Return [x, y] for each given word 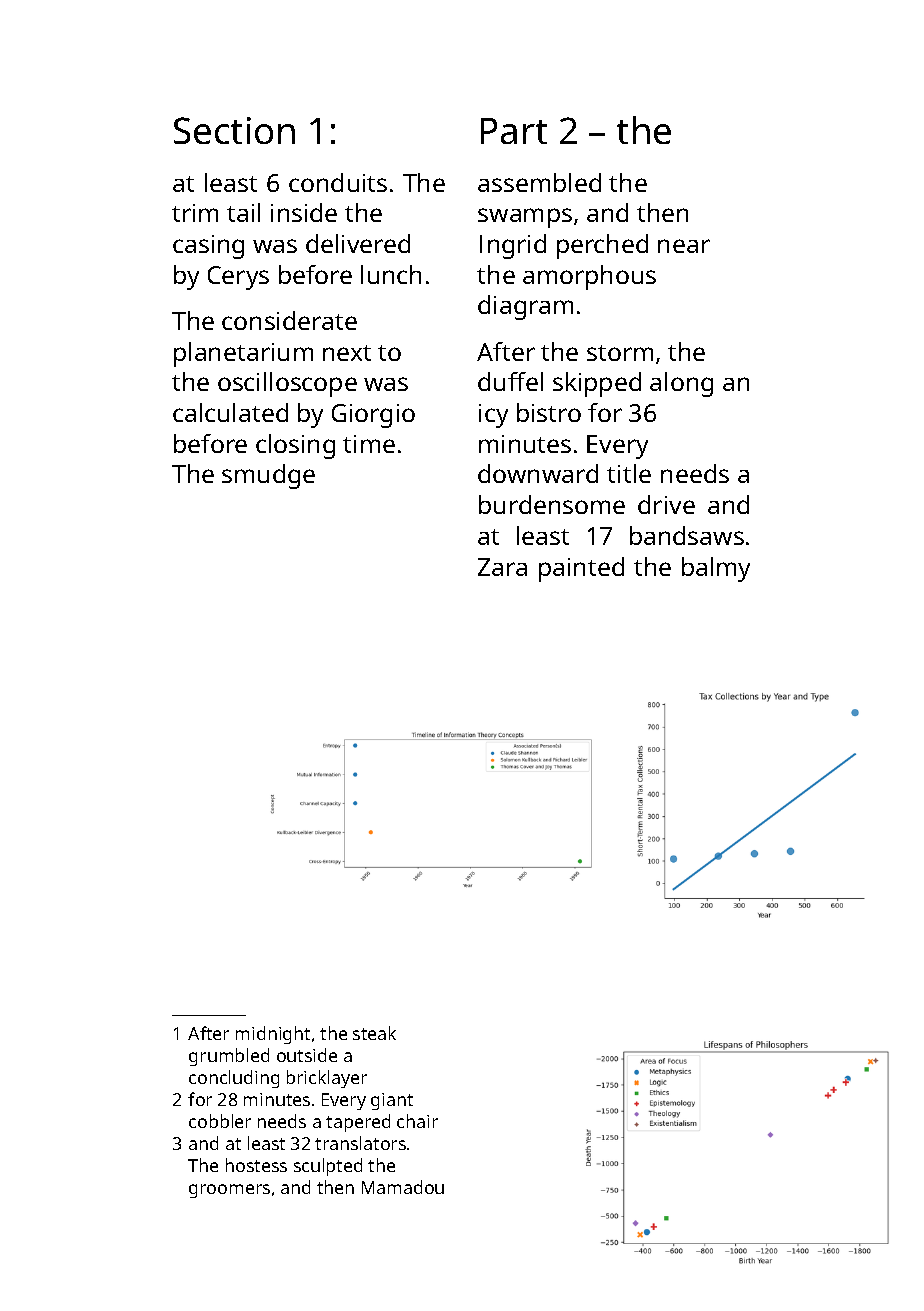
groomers [229, 1191]
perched [602, 246]
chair [417, 1121]
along [681, 384]
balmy [716, 569]
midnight [273, 1035]
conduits [338, 182]
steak [374, 1033]
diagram [525, 307]
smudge [268, 476]
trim [195, 213]
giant [392, 1101]
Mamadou [403, 1187]
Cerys [238, 278]
